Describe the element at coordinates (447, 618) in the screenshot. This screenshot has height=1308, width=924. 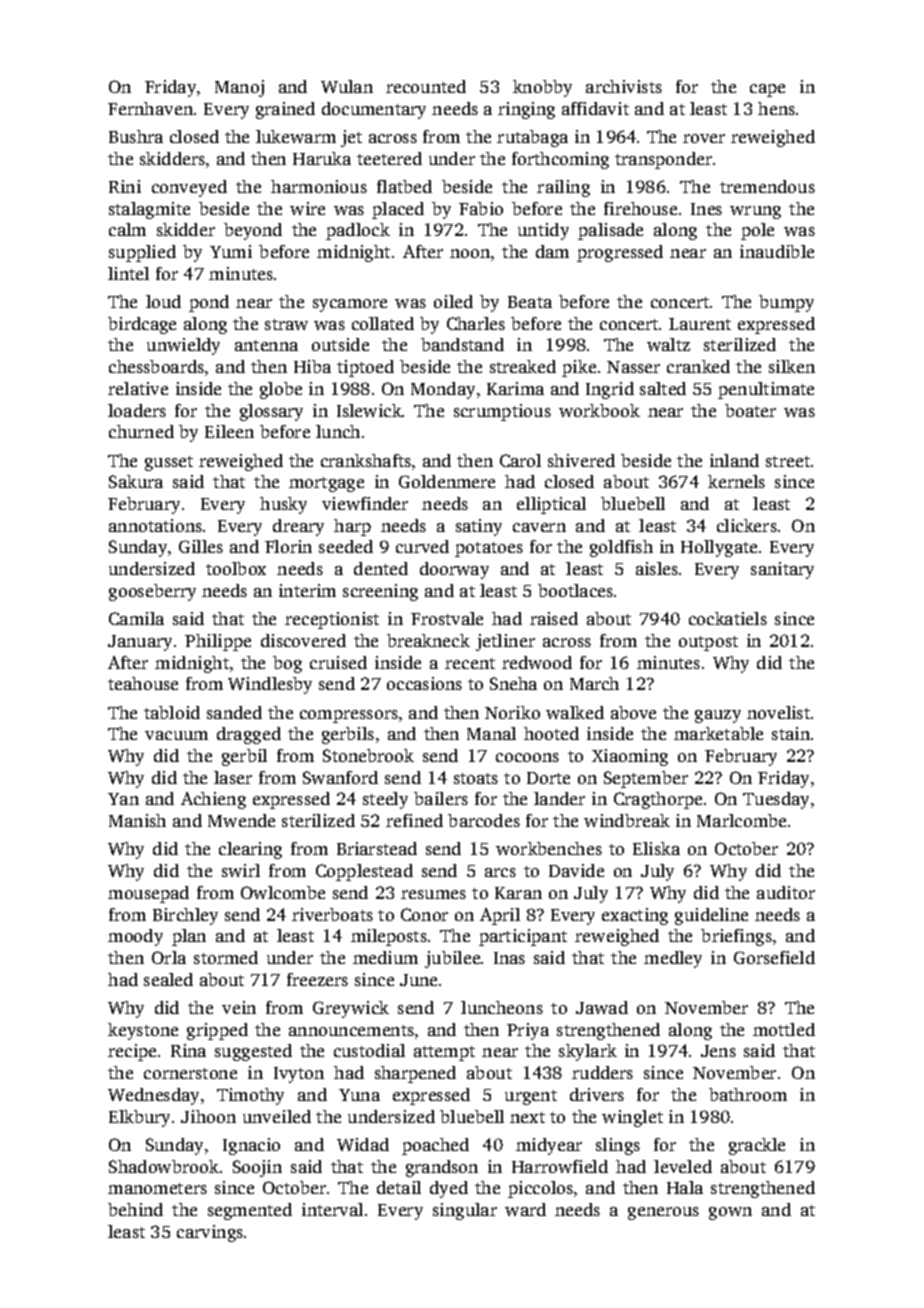
I see `Frostvale` at that location.
